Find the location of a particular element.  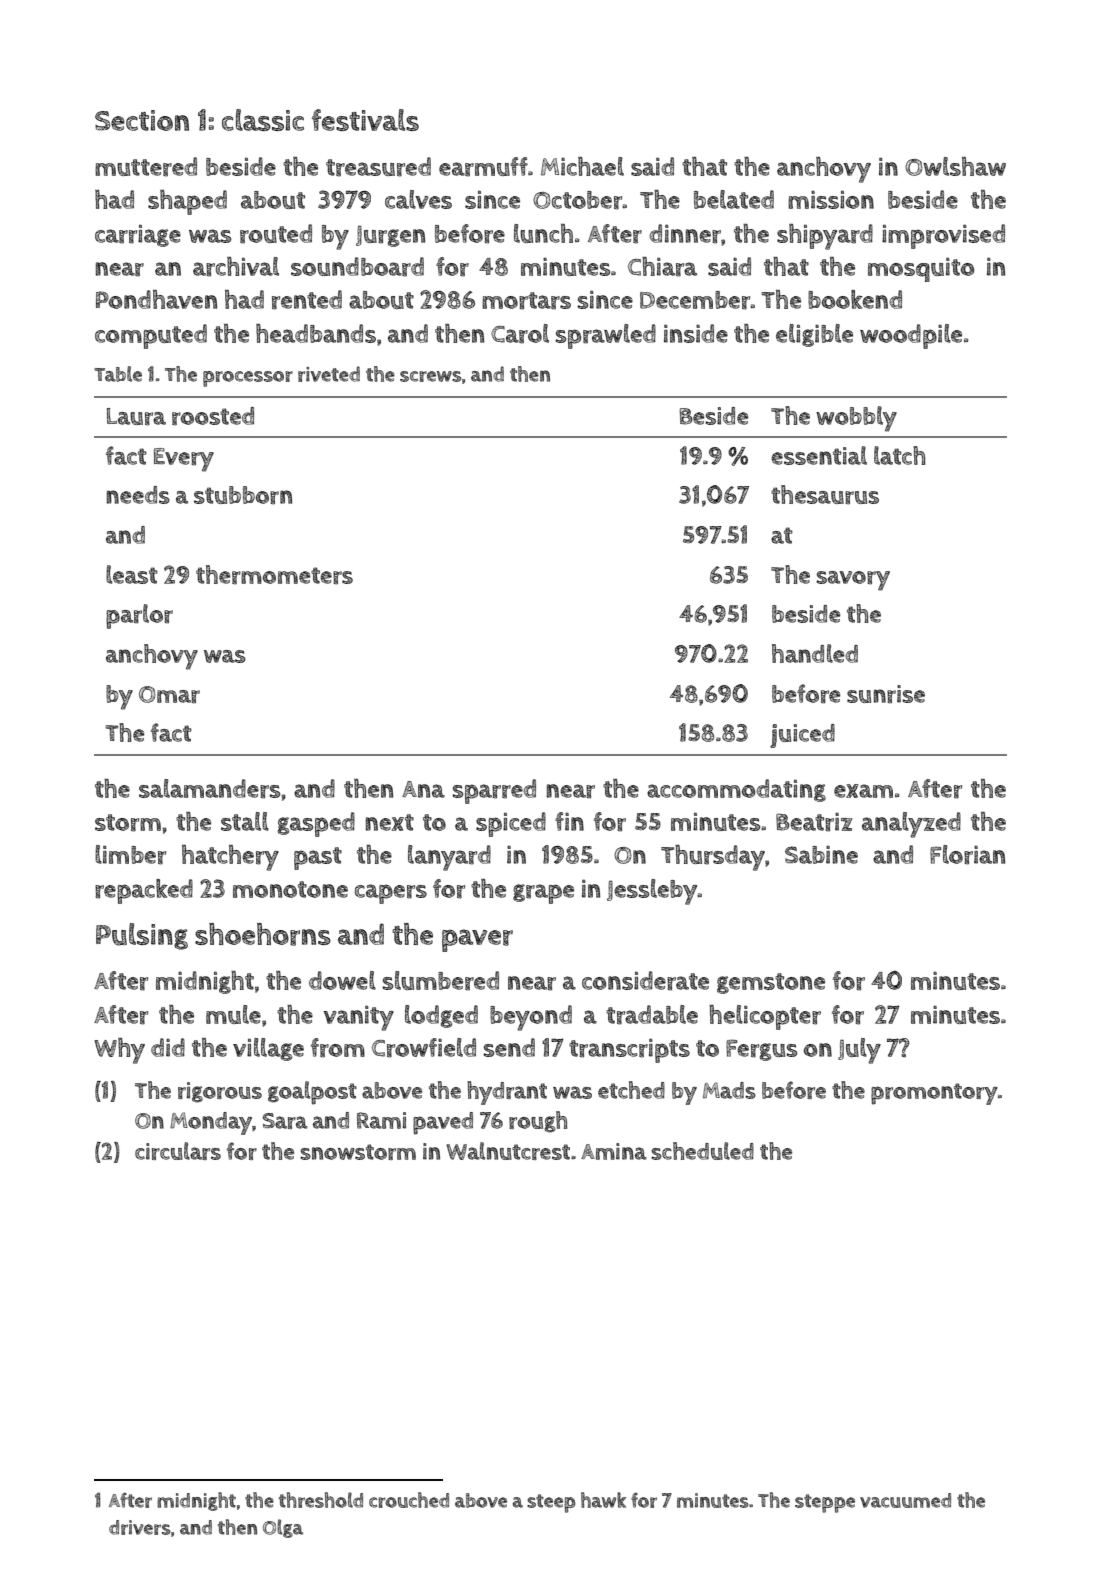

Olga is located at coordinates (283, 1528).
